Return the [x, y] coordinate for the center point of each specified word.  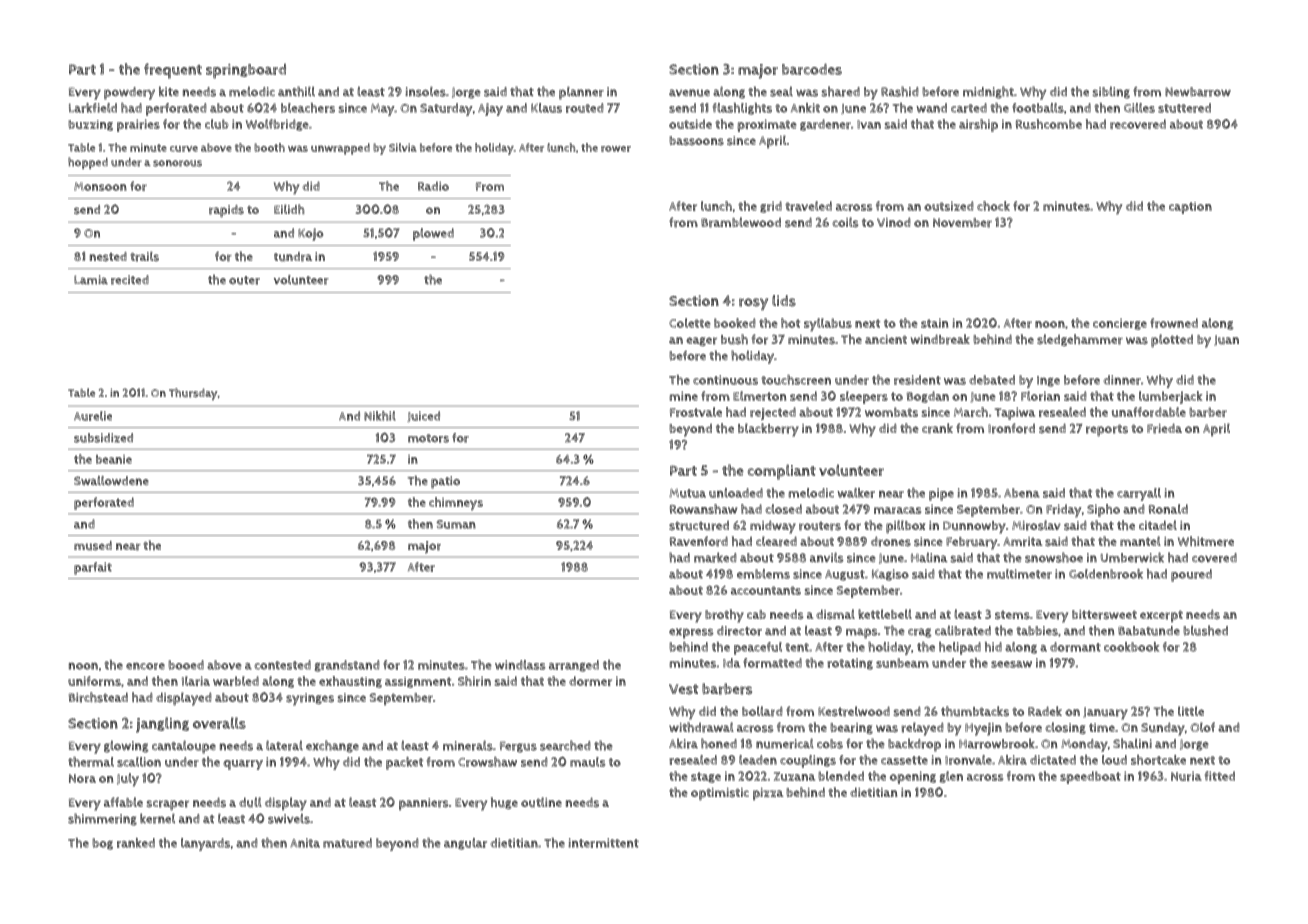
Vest [683, 689]
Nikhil [380, 416]
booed [186, 665]
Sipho [1103, 510]
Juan [1226, 340]
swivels [289, 818]
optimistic [720, 794]
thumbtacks [975, 711]
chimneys [456, 504]
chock [993, 206]
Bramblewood [741, 222]
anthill [296, 91]
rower [616, 149]
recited [130, 280]
